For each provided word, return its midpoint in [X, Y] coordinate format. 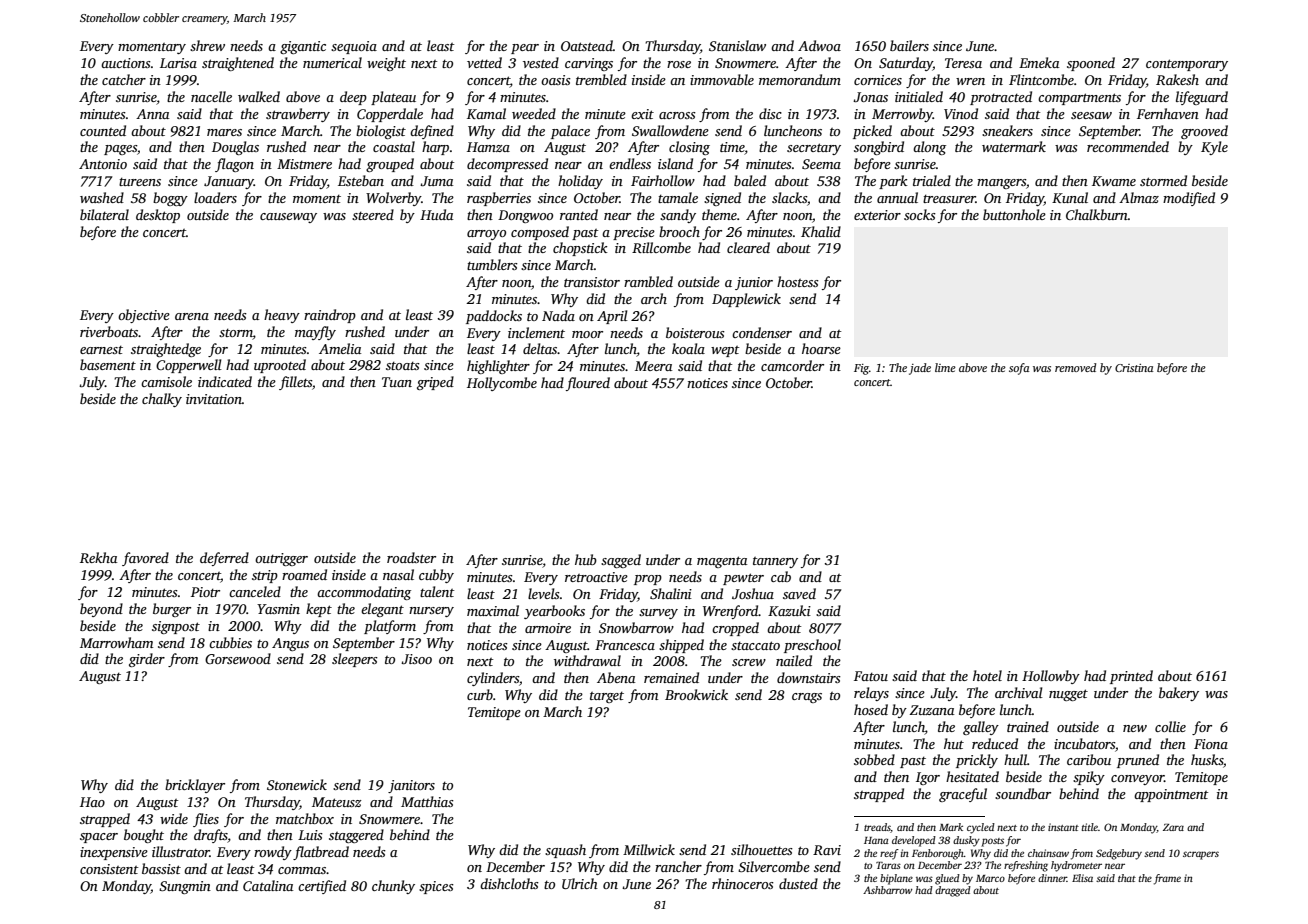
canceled [255, 591]
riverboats [109, 331]
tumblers [492, 264]
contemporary [1187, 65]
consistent [109, 869]
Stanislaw [737, 45]
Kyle [1214, 148]
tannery [775, 562]
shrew [207, 45]
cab [781, 576]
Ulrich [580, 883]
